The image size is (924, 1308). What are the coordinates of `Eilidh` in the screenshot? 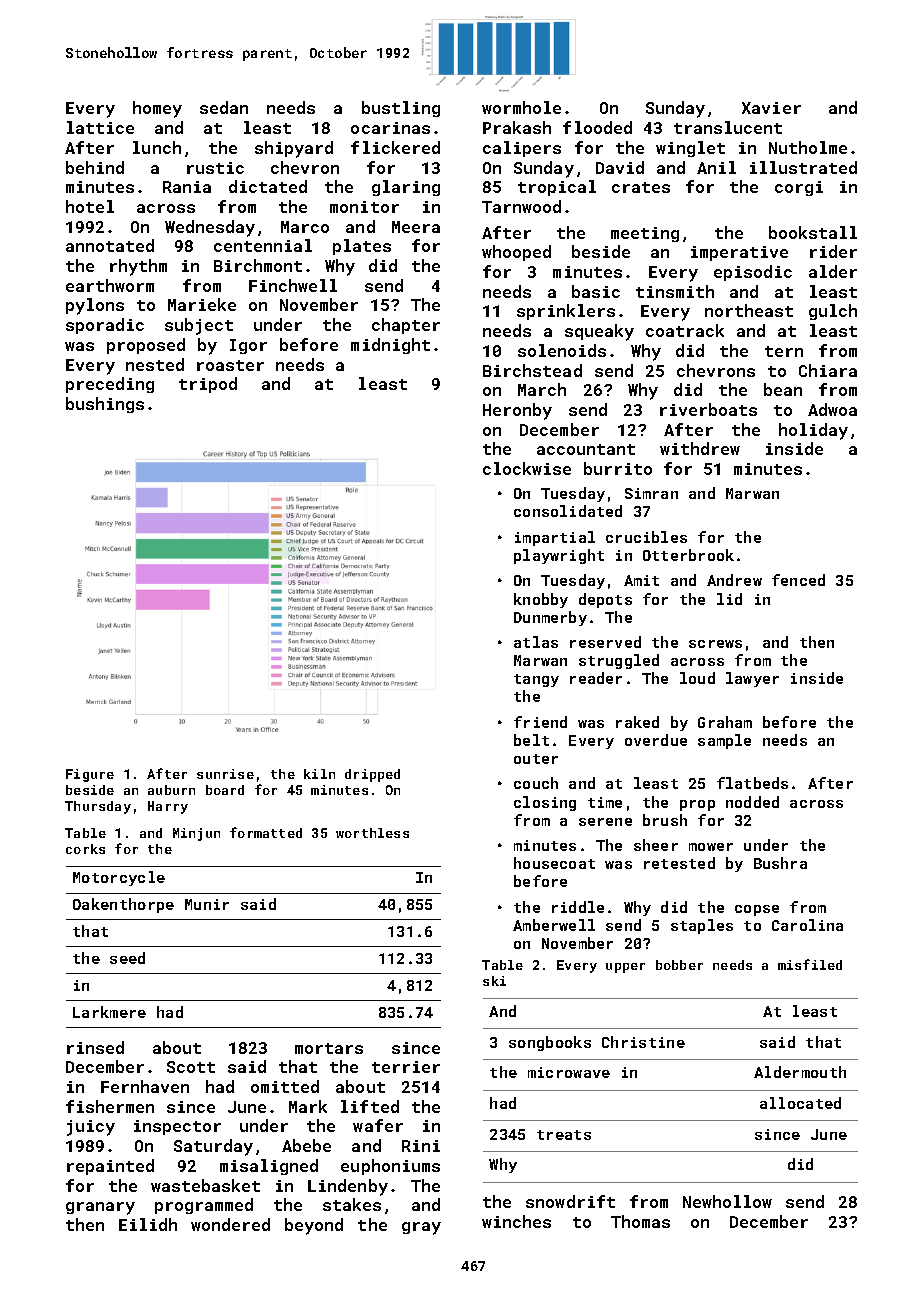 It's located at (148, 1224).
